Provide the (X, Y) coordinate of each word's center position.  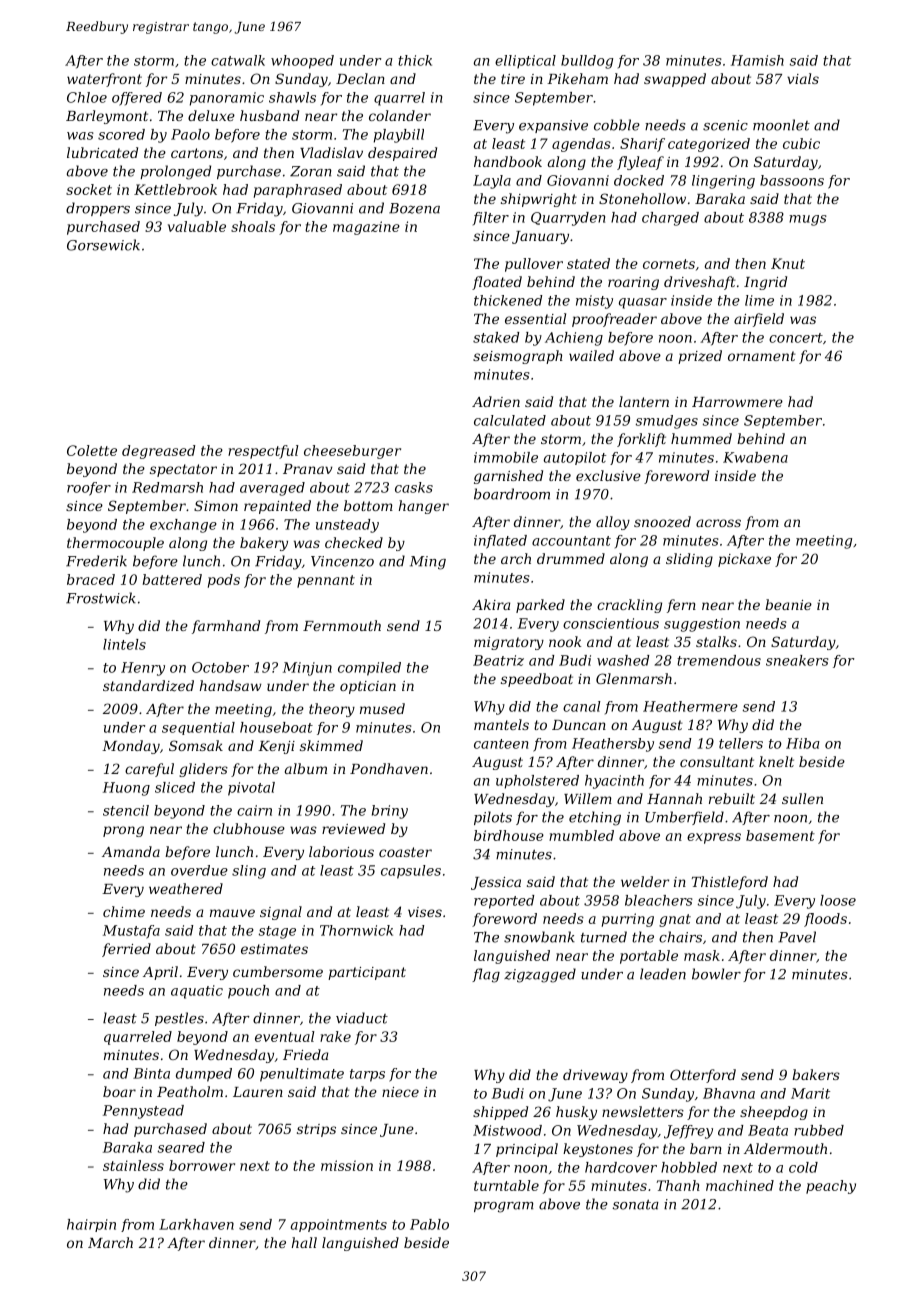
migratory (509, 643)
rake (335, 1036)
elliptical (525, 62)
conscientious (611, 623)
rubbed (819, 1130)
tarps (367, 1075)
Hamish (757, 60)
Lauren (258, 1092)
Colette (92, 450)
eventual (285, 1036)
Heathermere (690, 706)
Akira (491, 604)
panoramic (227, 99)
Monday (131, 747)
